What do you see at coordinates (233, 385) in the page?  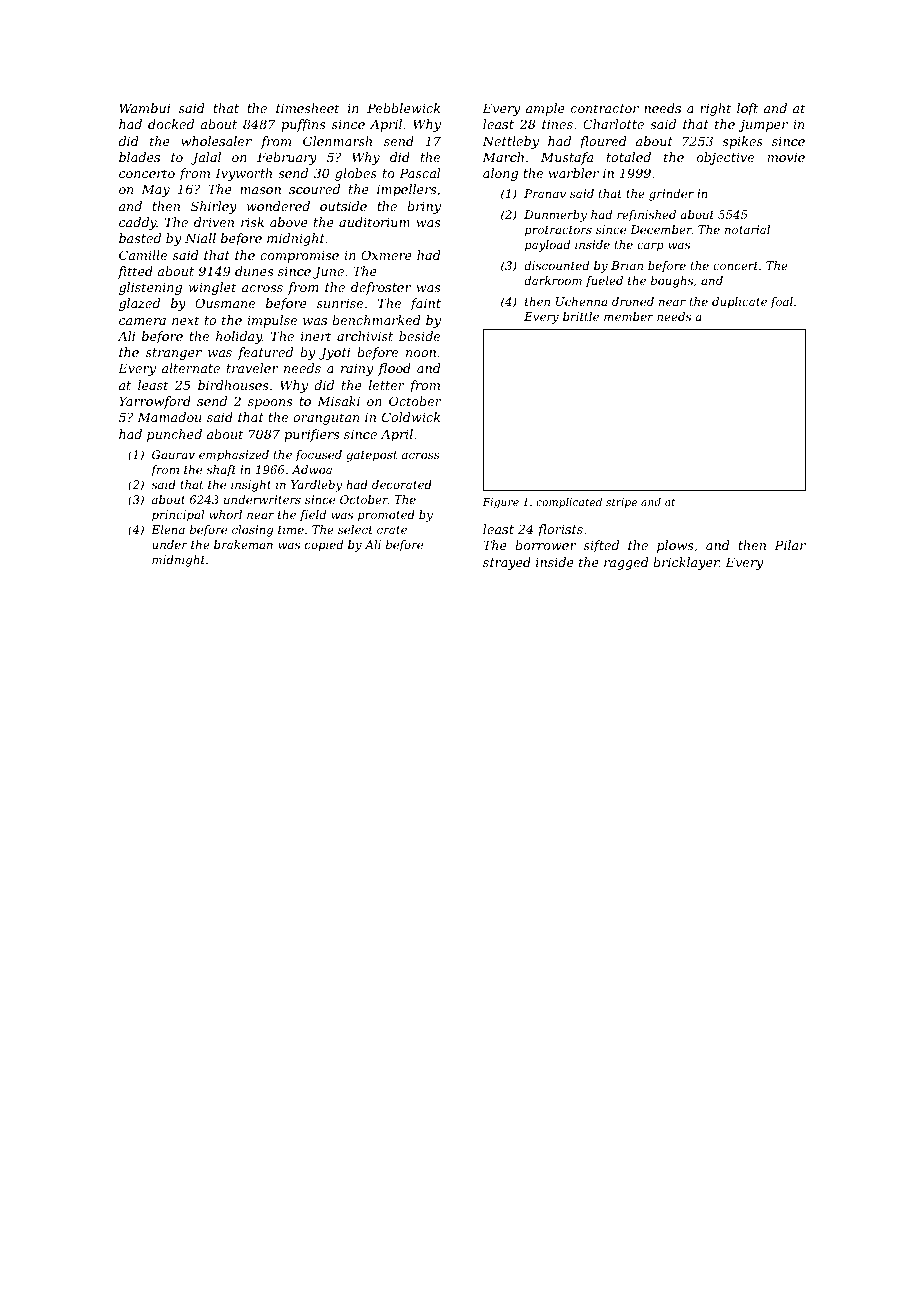 I see `birdhouses` at bounding box center [233, 385].
